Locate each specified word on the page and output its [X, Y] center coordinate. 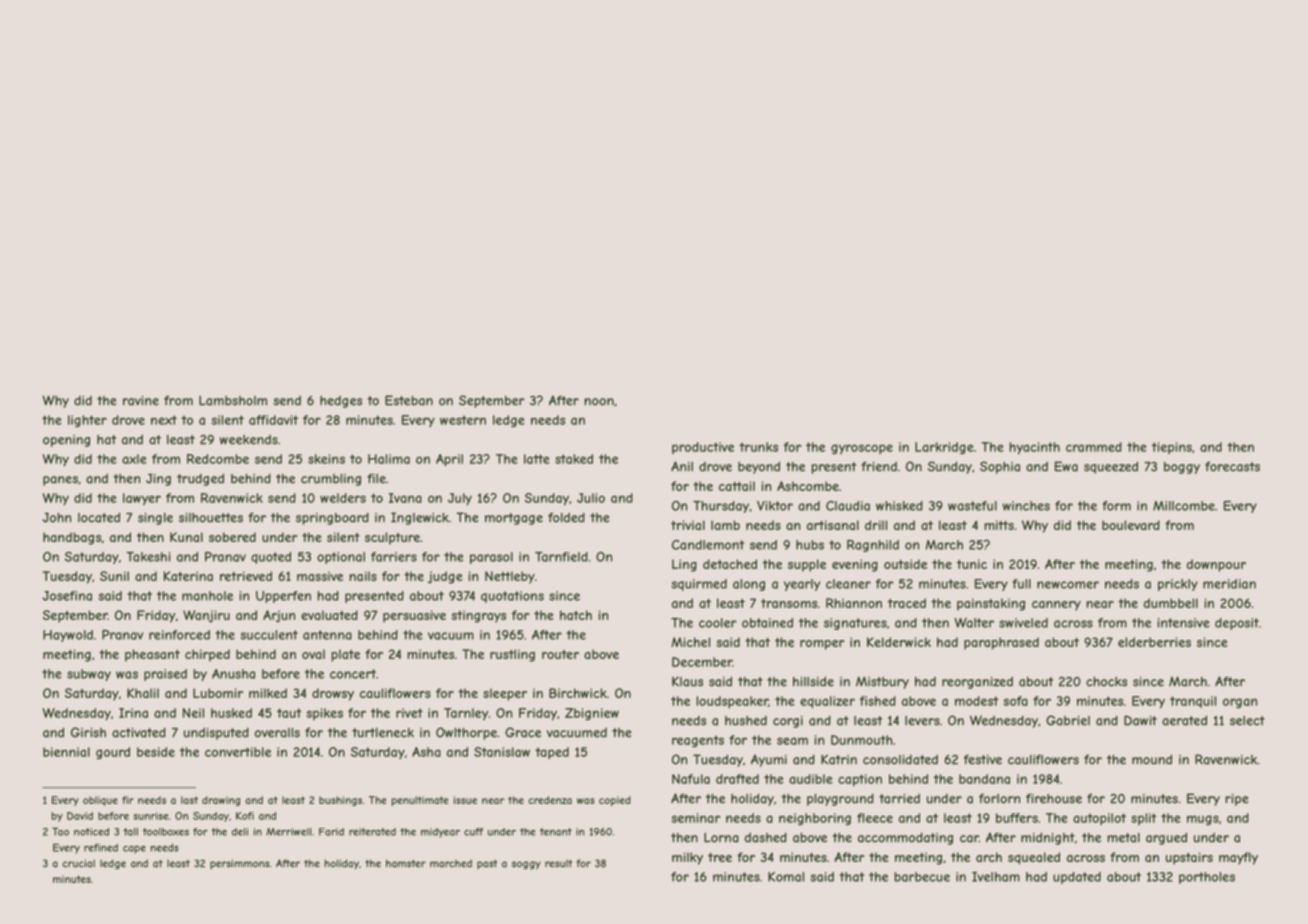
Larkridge [944, 448]
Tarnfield [561, 557]
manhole [207, 596]
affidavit [273, 420]
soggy [526, 865]
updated [1077, 878]
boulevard [1131, 525]
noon [599, 402]
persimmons [240, 864]
